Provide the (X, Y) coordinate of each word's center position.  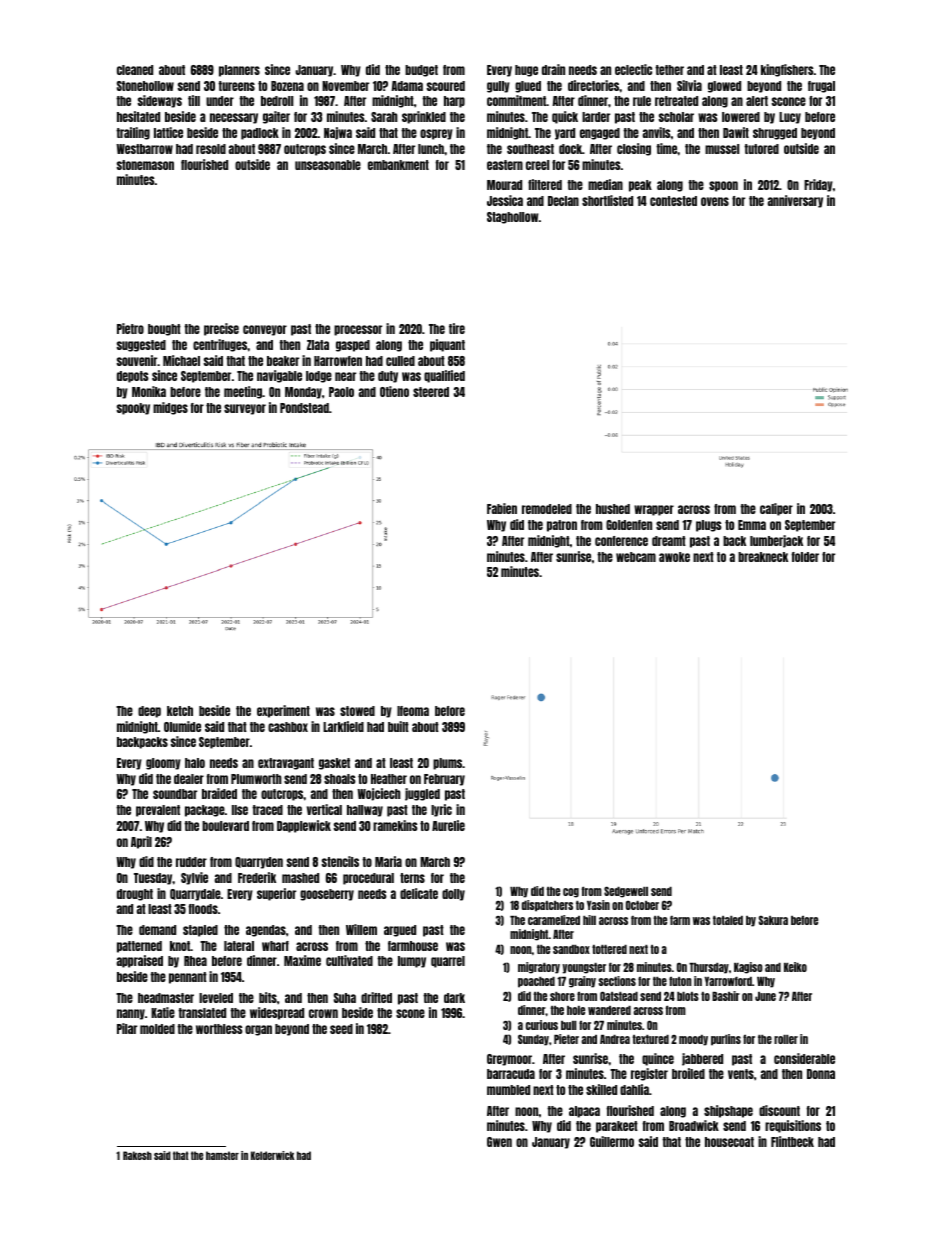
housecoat (729, 1142)
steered (431, 392)
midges (170, 408)
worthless (219, 1029)
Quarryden (259, 863)
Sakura (773, 920)
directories (593, 85)
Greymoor (509, 1060)
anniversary (795, 201)
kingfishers (787, 70)
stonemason (145, 165)
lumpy (412, 962)
